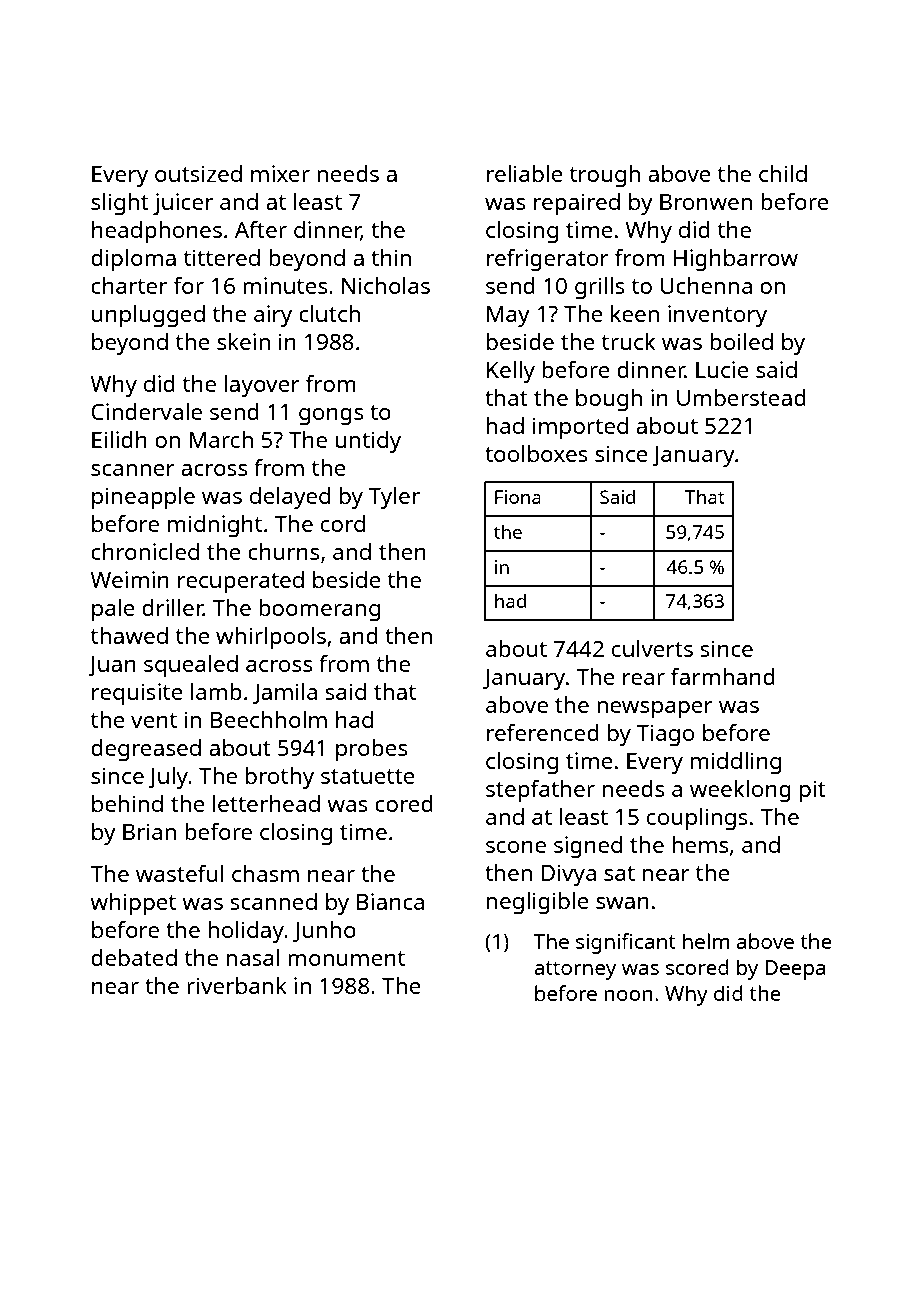 This screenshot has width=924, height=1311. Describe the element at coordinates (741, 397) in the screenshot. I see `Umberstead` at that location.
